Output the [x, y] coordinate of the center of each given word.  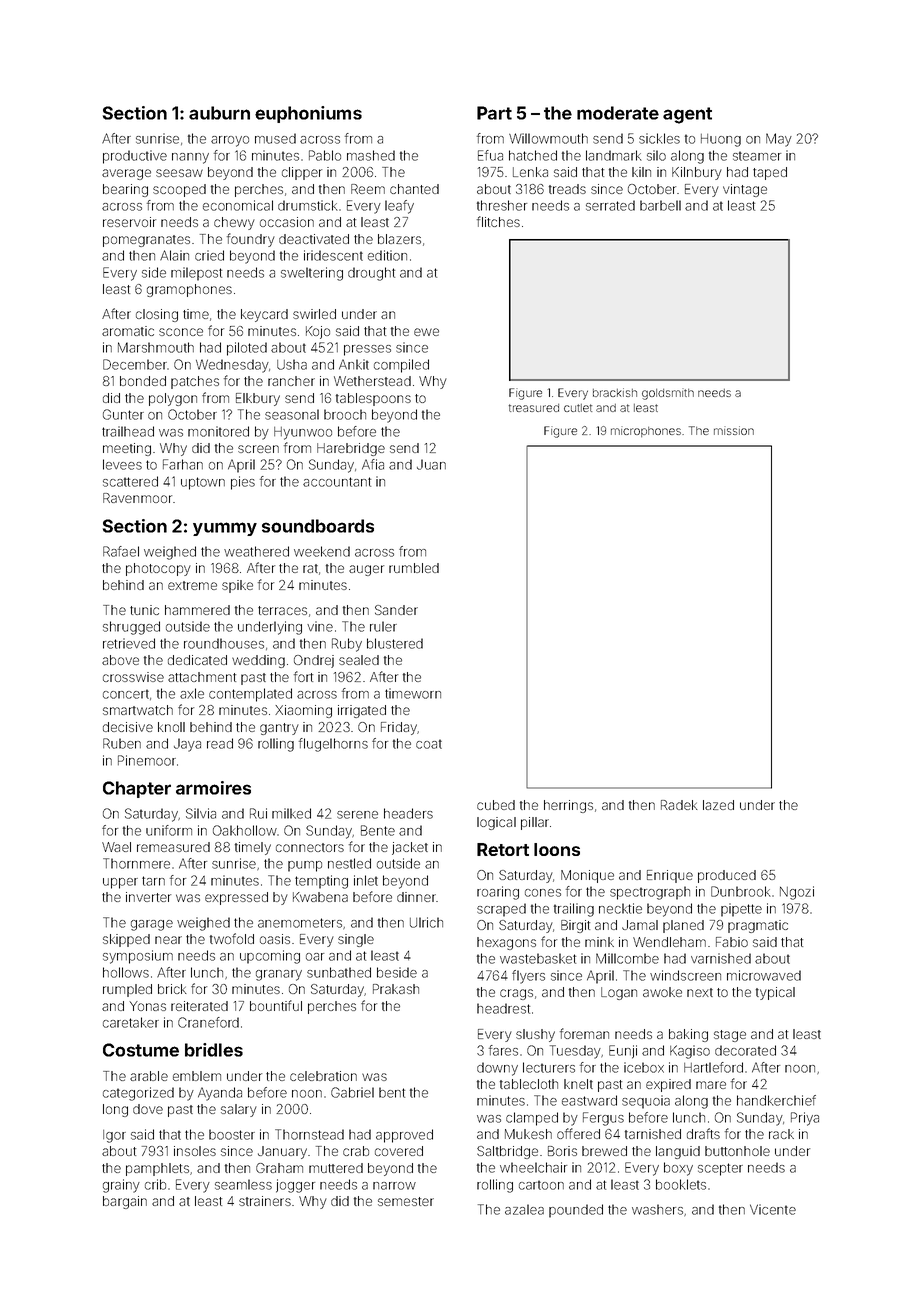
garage [152, 925]
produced [727, 876]
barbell [660, 205]
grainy [121, 1186]
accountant [337, 482]
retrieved [129, 643]
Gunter [123, 414]
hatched [533, 155]
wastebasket [538, 958]
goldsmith [668, 394]
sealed [359, 660]
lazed [718, 805]
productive [135, 157]
